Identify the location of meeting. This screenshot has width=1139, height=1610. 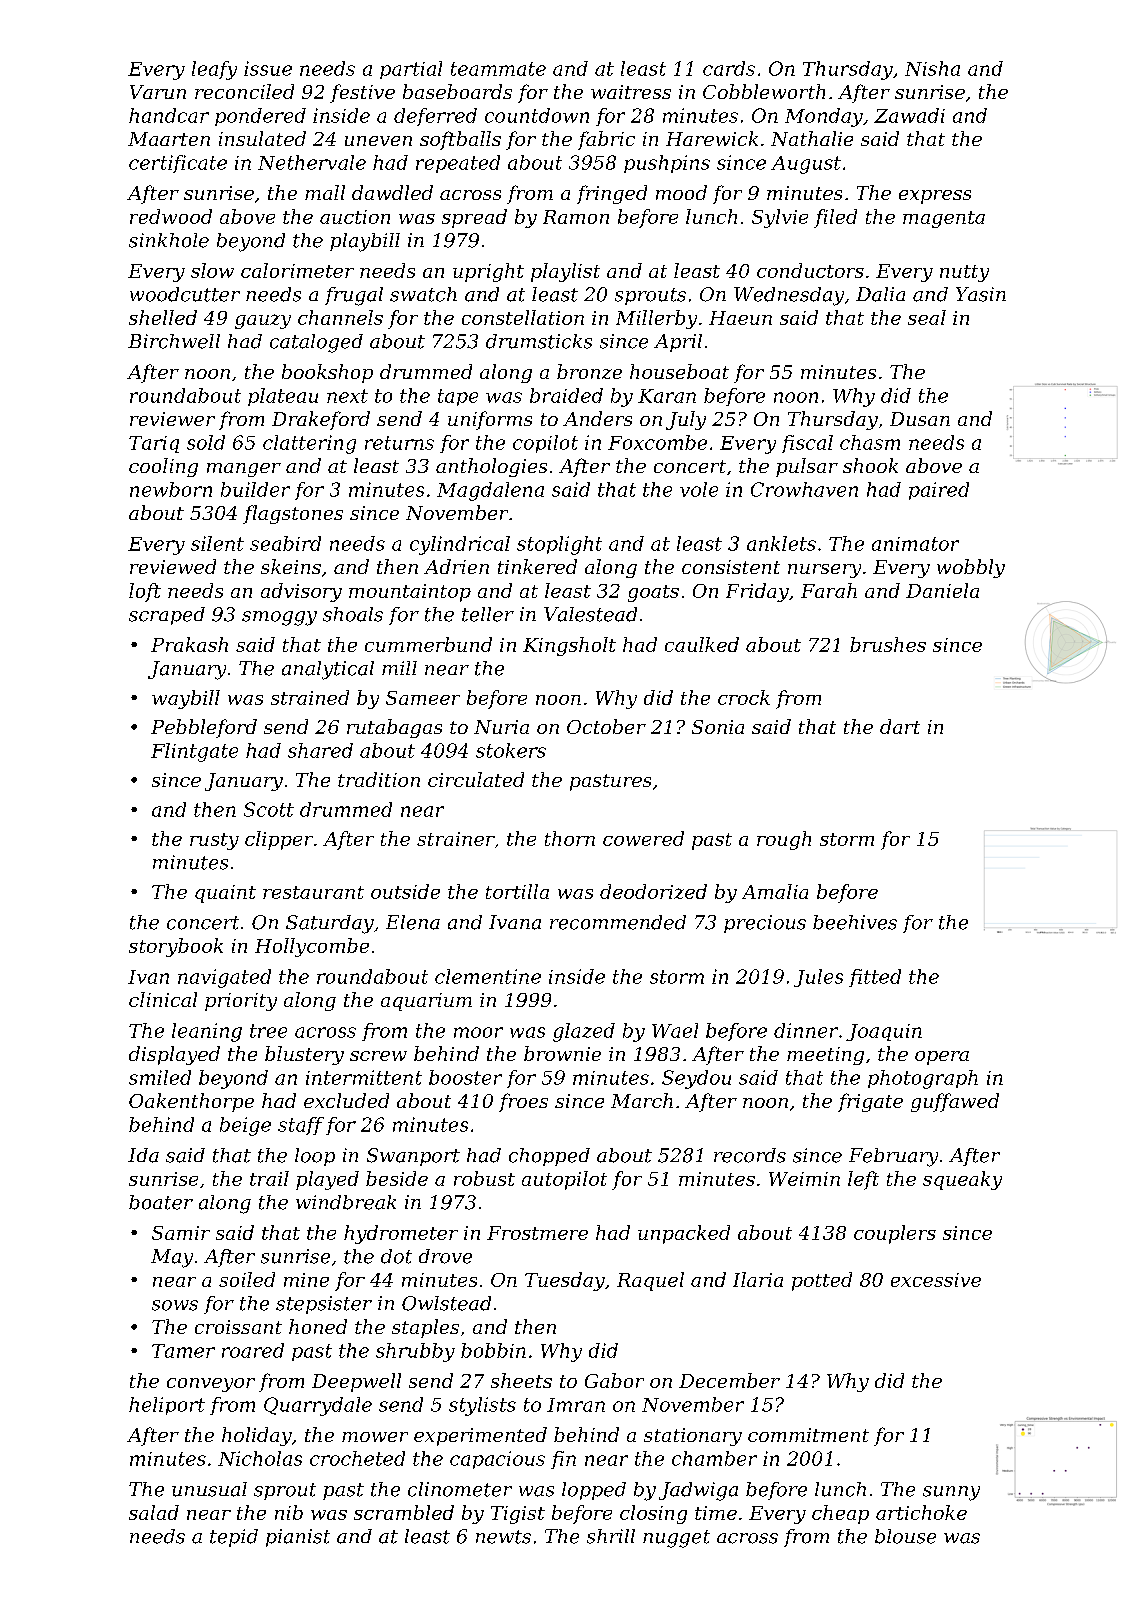
(825, 1056).
